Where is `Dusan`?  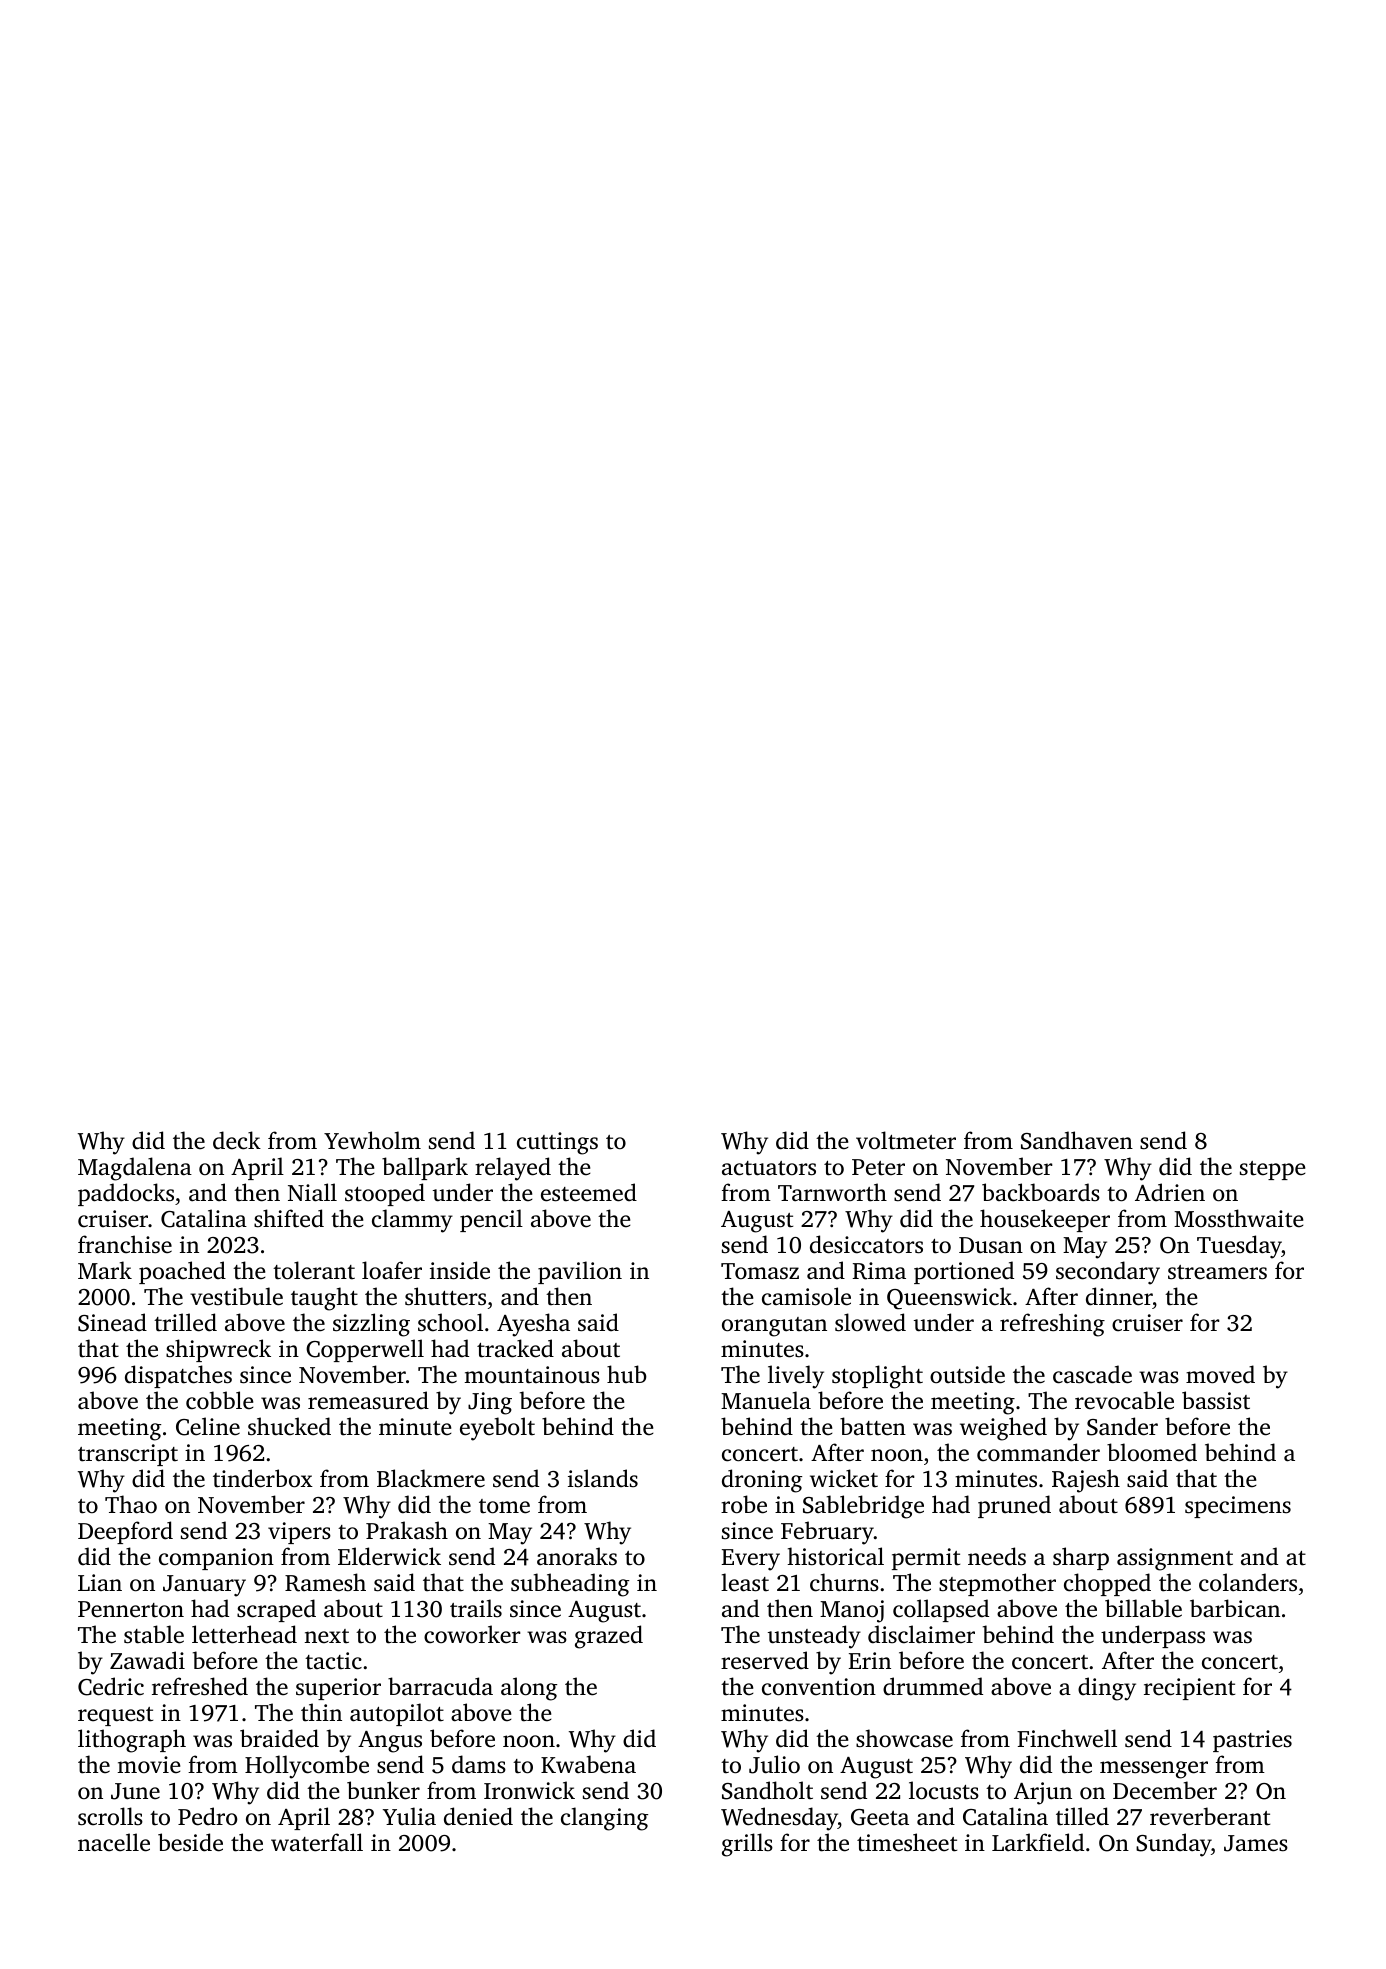 Dusan is located at coordinates (991, 1245).
